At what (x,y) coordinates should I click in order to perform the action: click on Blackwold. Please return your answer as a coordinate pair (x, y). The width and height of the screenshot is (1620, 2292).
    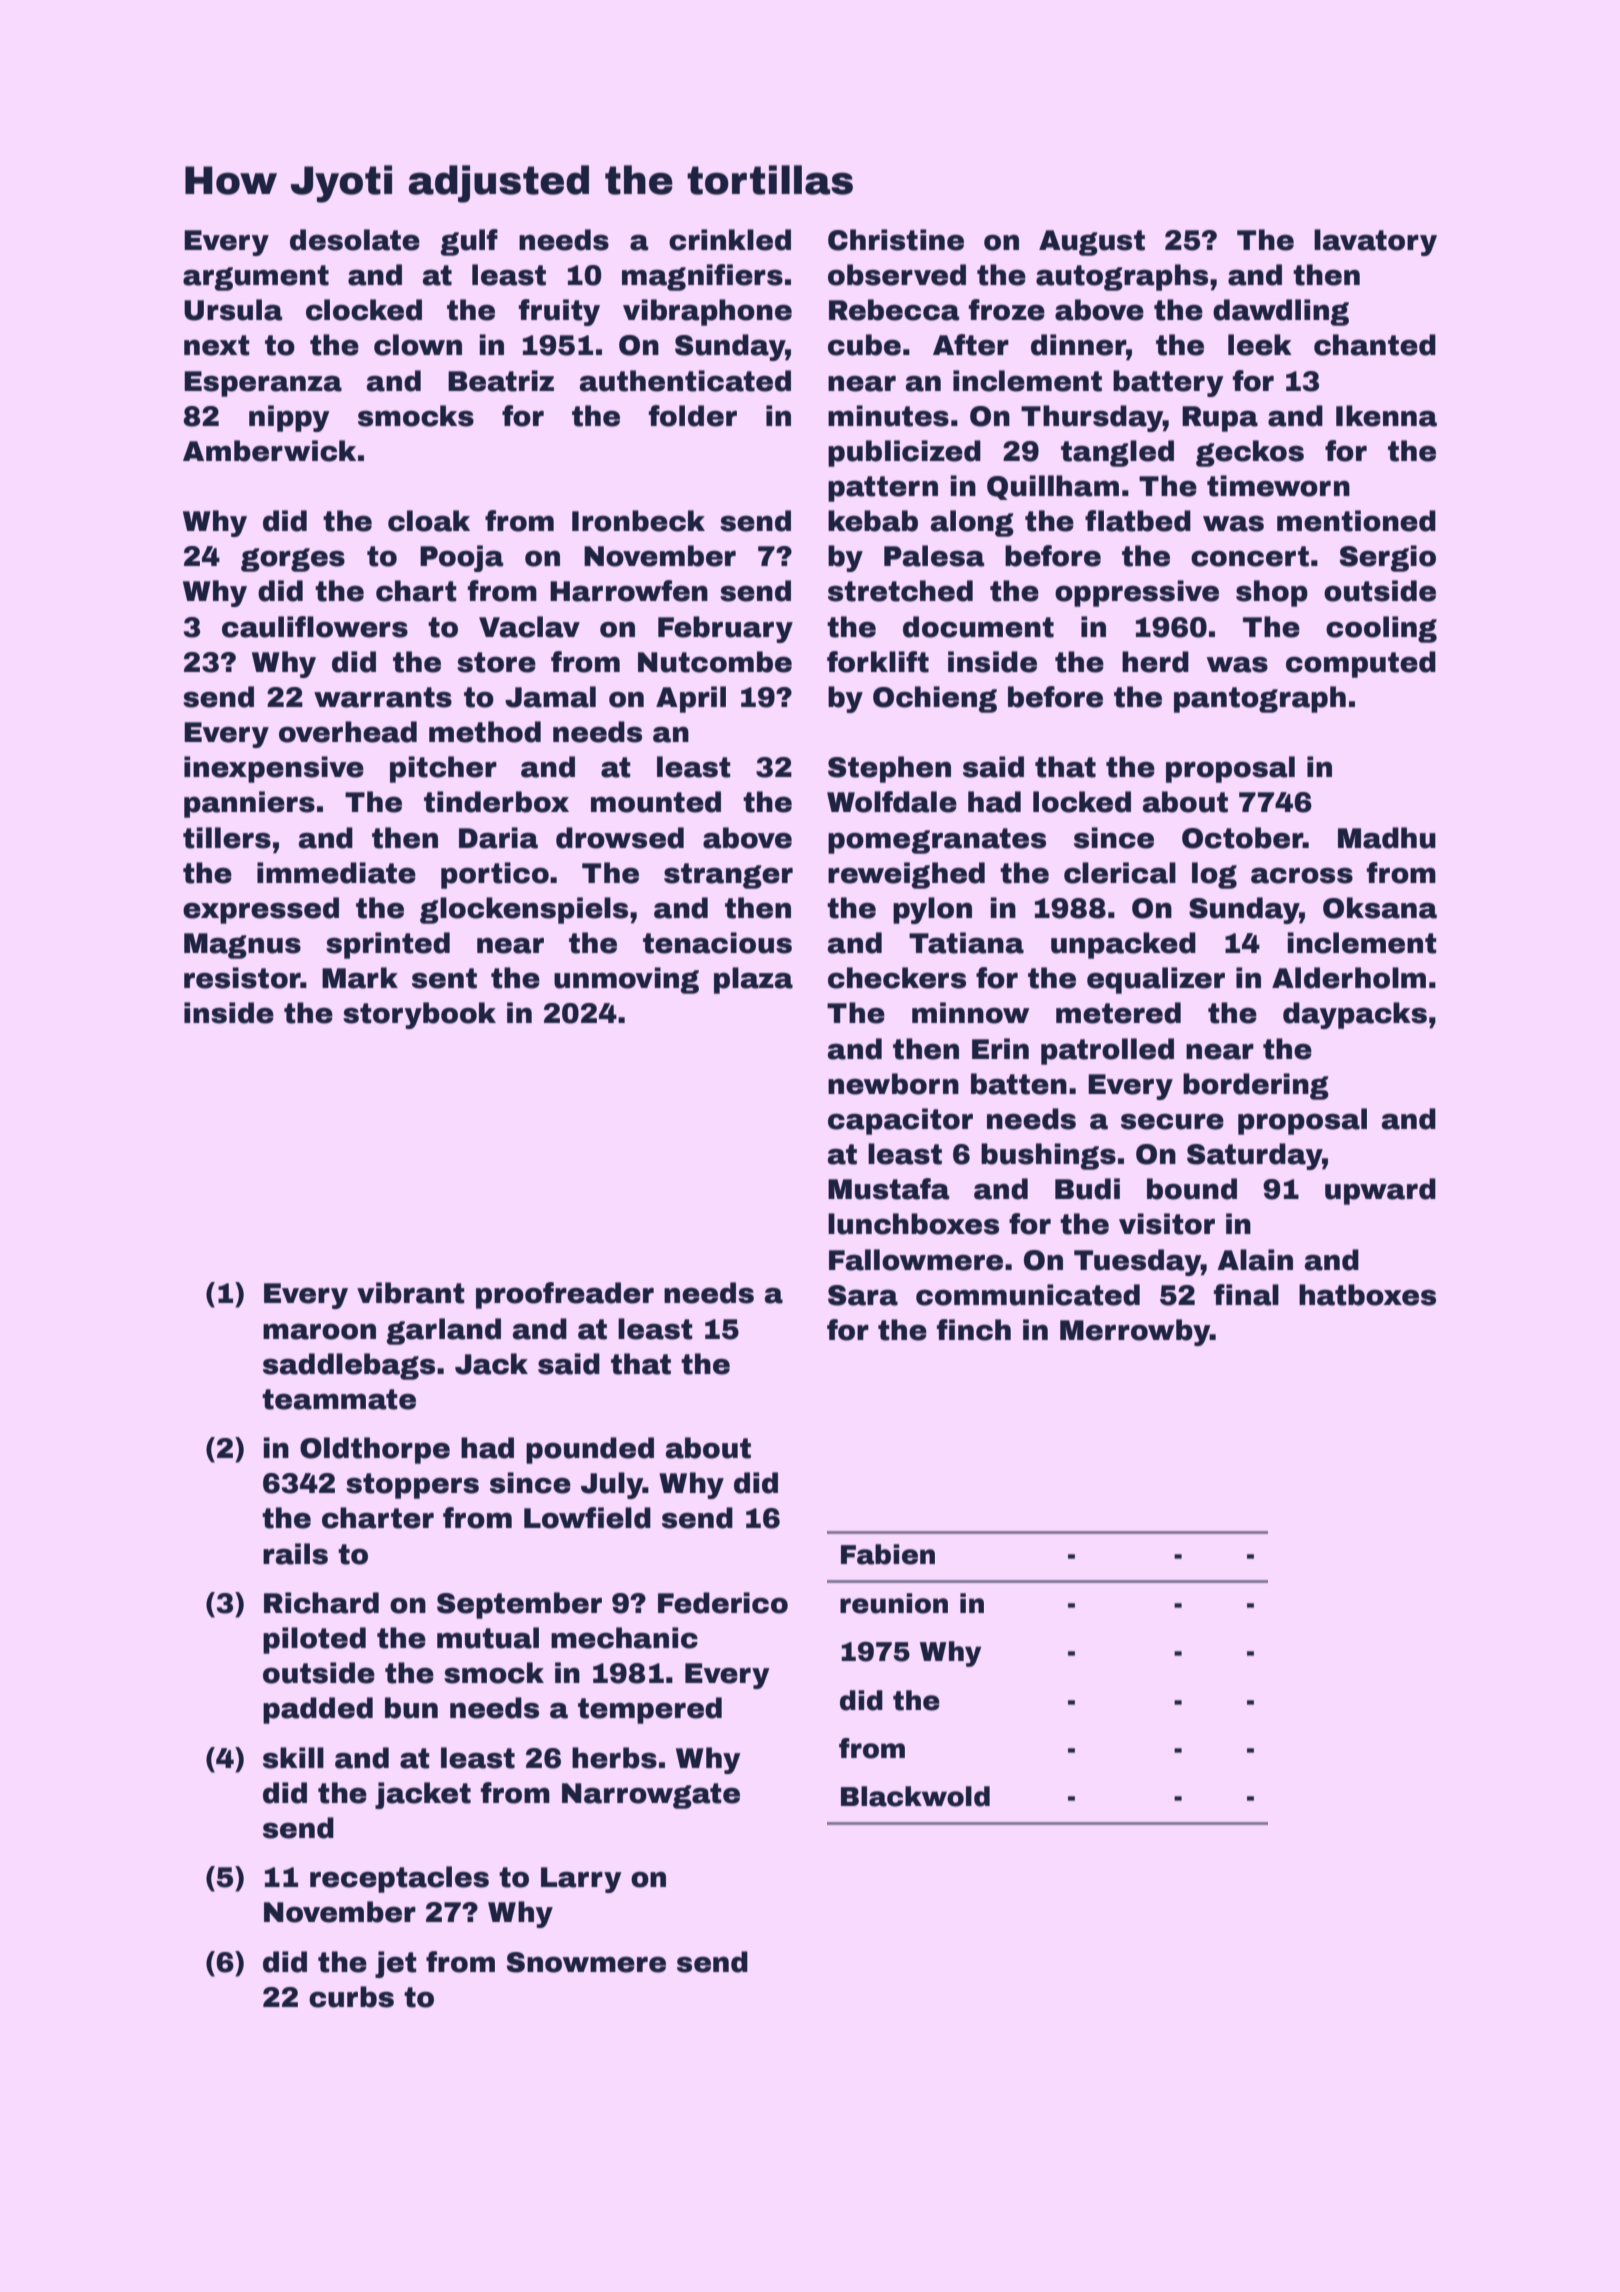
    Looking at the image, I should click on (915, 1796).
